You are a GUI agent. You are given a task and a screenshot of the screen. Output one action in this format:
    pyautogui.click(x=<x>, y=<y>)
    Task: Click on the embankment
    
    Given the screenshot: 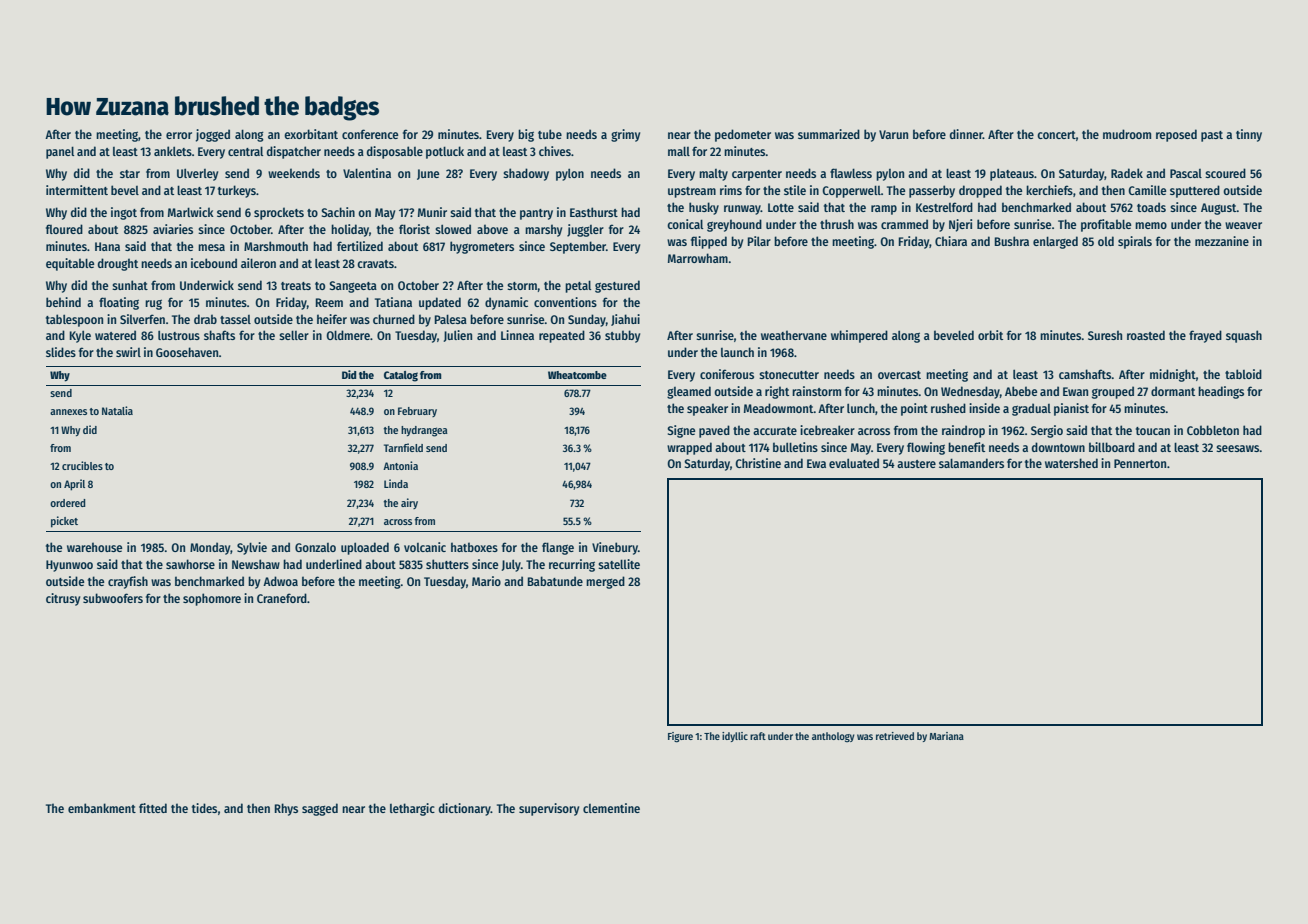 What is the action you would take?
    pyautogui.click(x=102, y=808)
